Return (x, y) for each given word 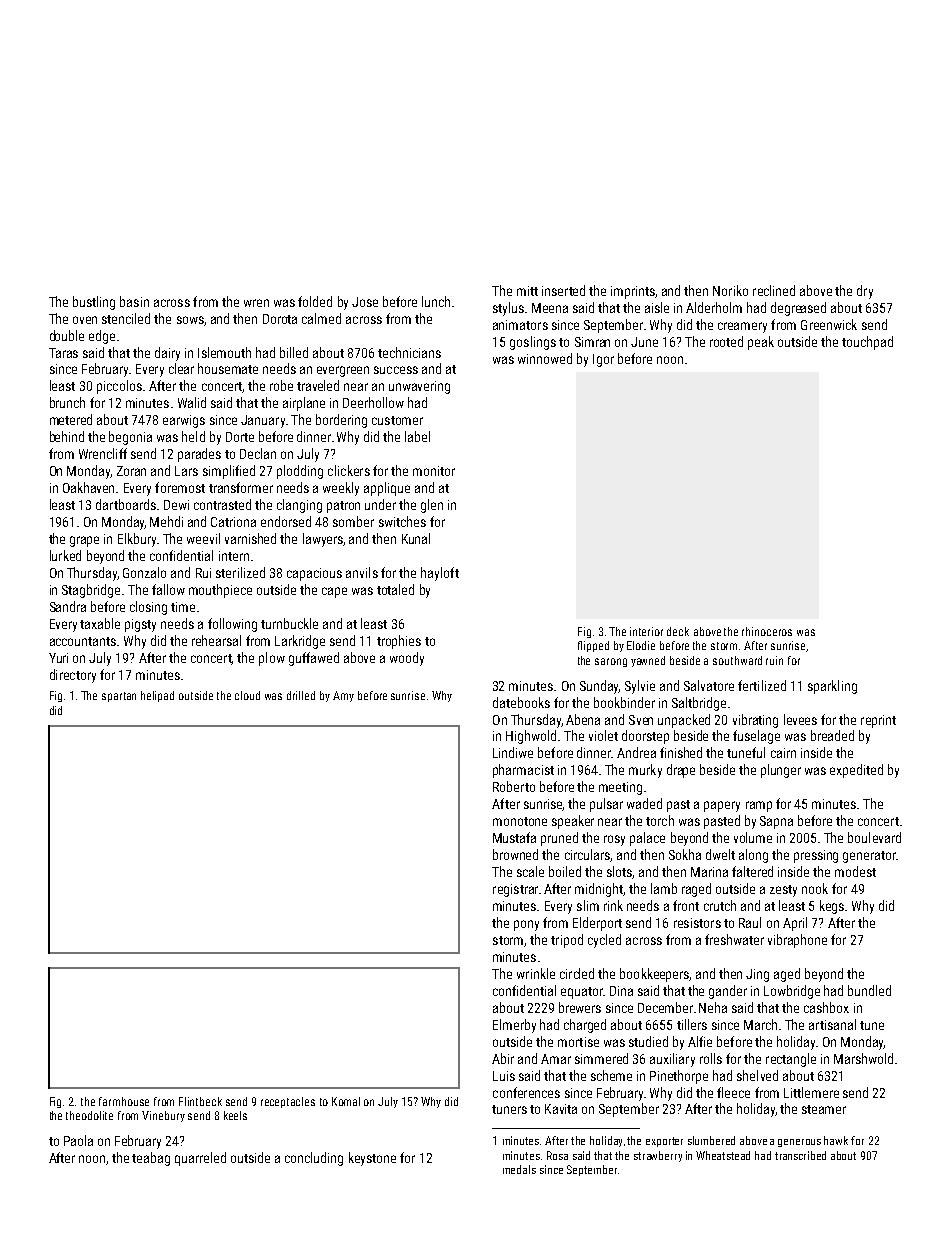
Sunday (599, 687)
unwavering (419, 387)
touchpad (867, 343)
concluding (314, 1159)
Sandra (68, 606)
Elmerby (514, 1026)
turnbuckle (289, 623)
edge (102, 337)
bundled (869, 990)
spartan (119, 697)
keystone (372, 1159)
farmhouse (124, 1101)
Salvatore (709, 685)
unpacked (684, 721)
